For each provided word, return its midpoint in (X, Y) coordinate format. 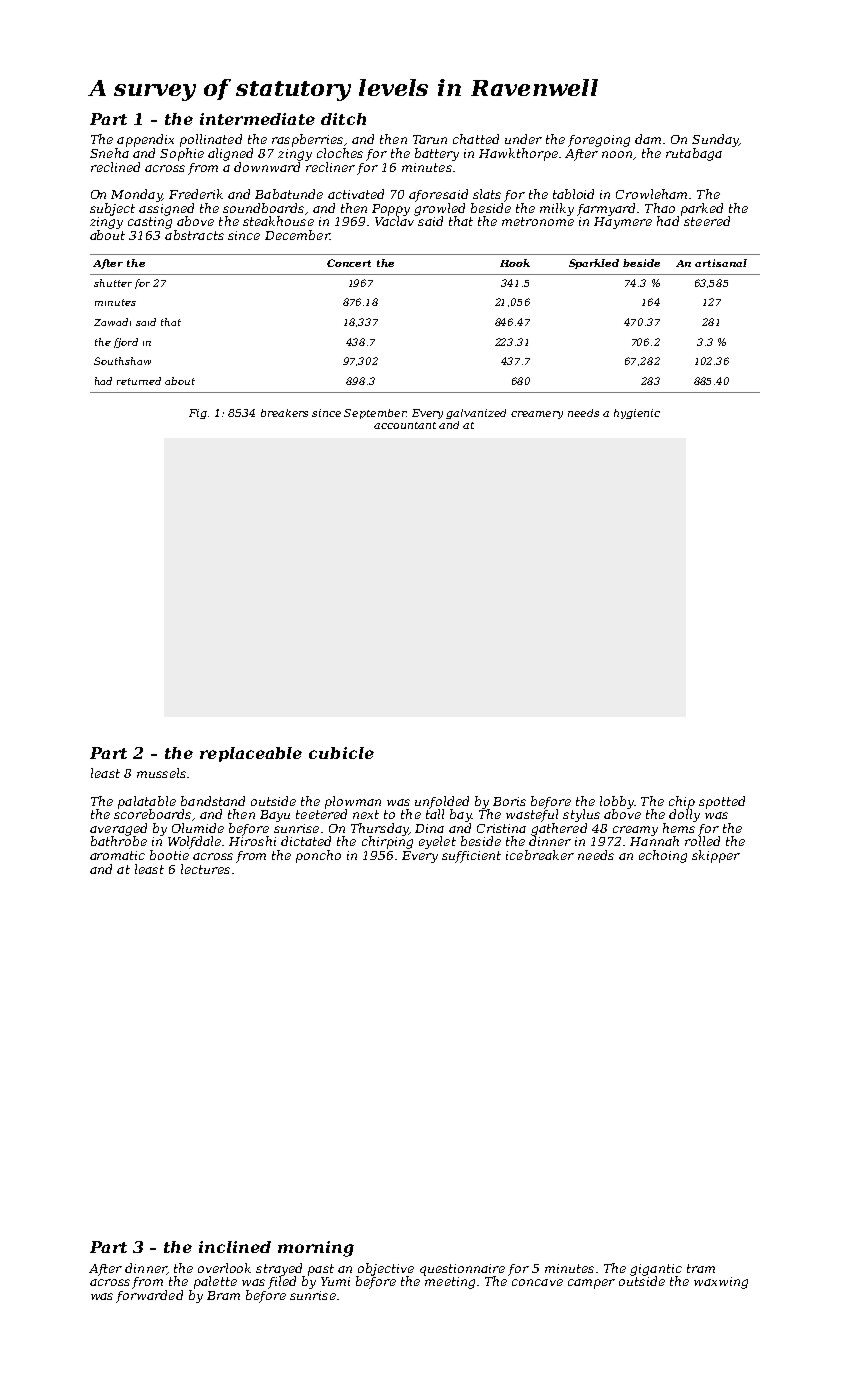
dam (648, 139)
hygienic (637, 414)
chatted (476, 139)
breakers (284, 413)
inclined (235, 1247)
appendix (145, 140)
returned (139, 381)
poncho (318, 856)
